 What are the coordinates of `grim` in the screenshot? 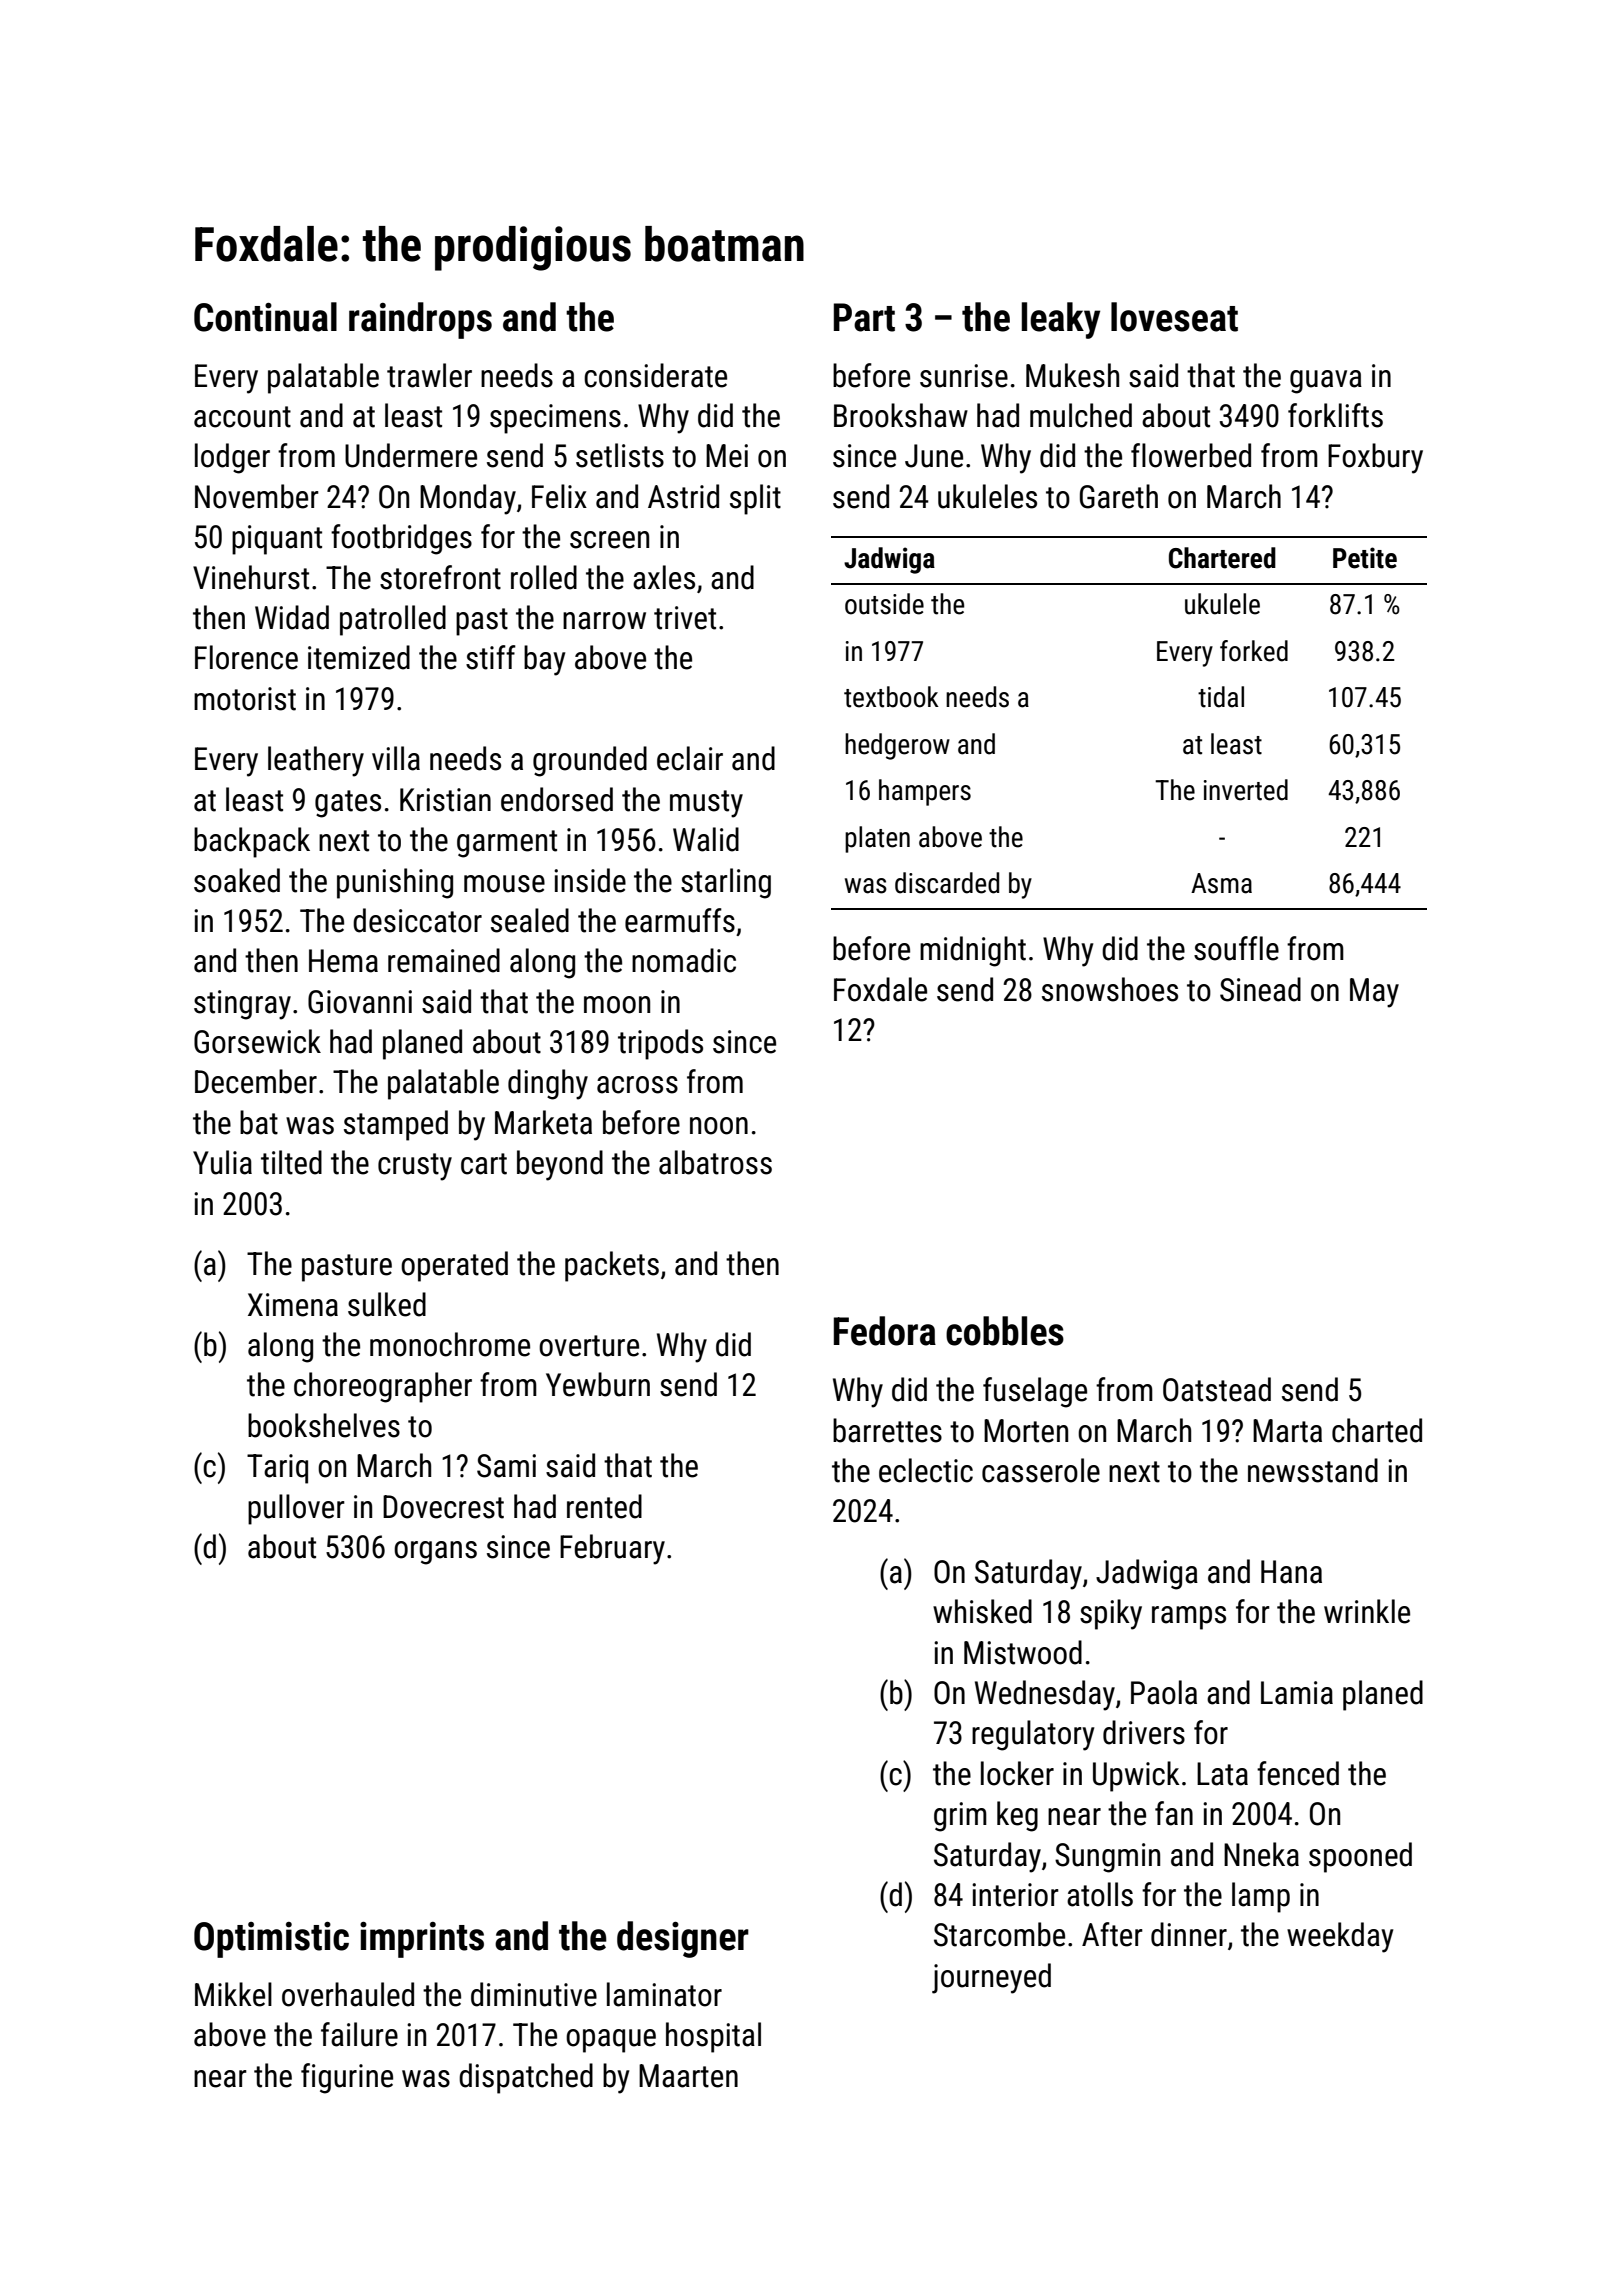 It's located at (960, 1817).
